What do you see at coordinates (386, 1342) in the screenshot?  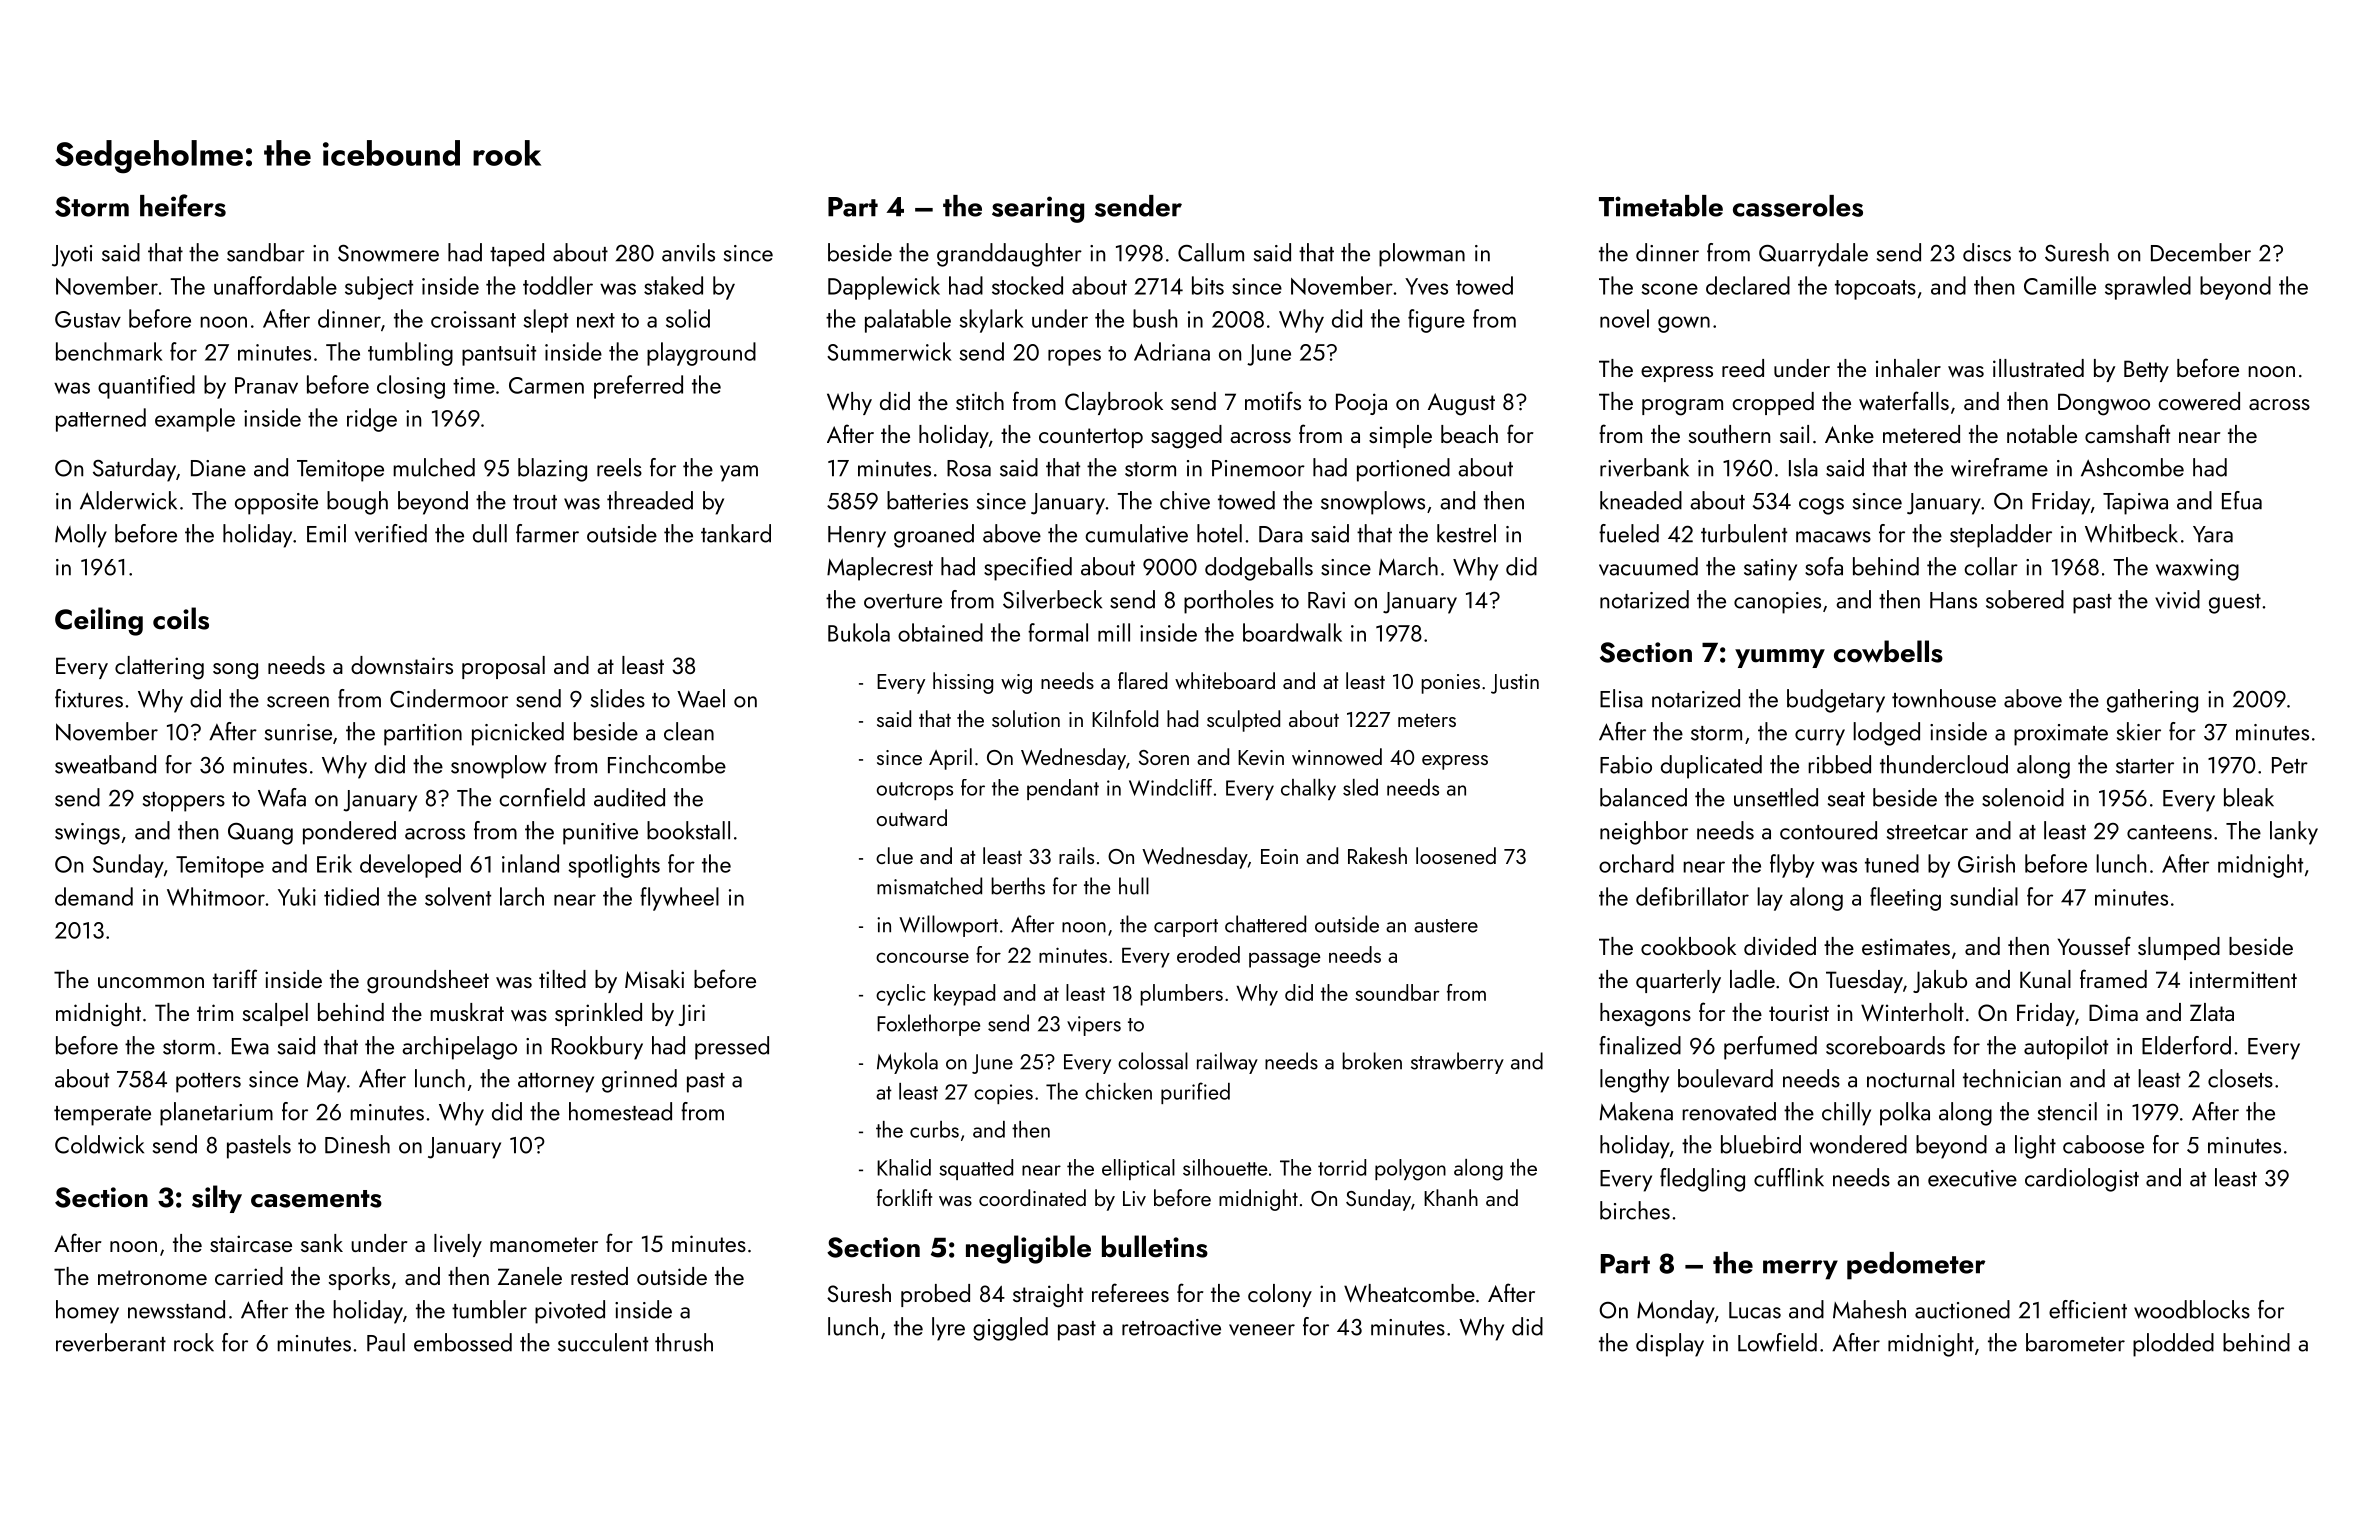 I see `Paul` at bounding box center [386, 1342].
